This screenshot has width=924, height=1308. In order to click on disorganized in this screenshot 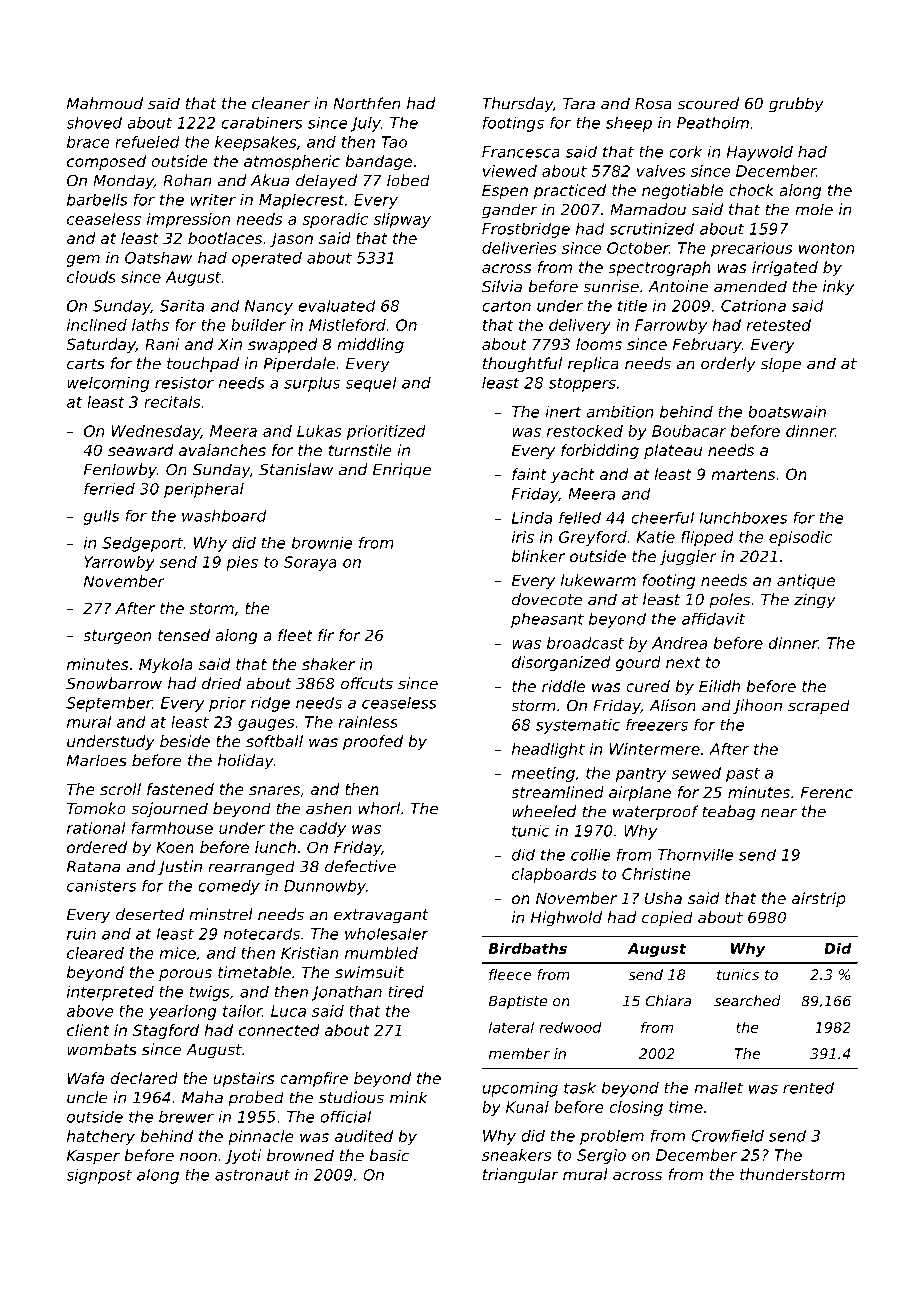, I will do `click(561, 663)`.
